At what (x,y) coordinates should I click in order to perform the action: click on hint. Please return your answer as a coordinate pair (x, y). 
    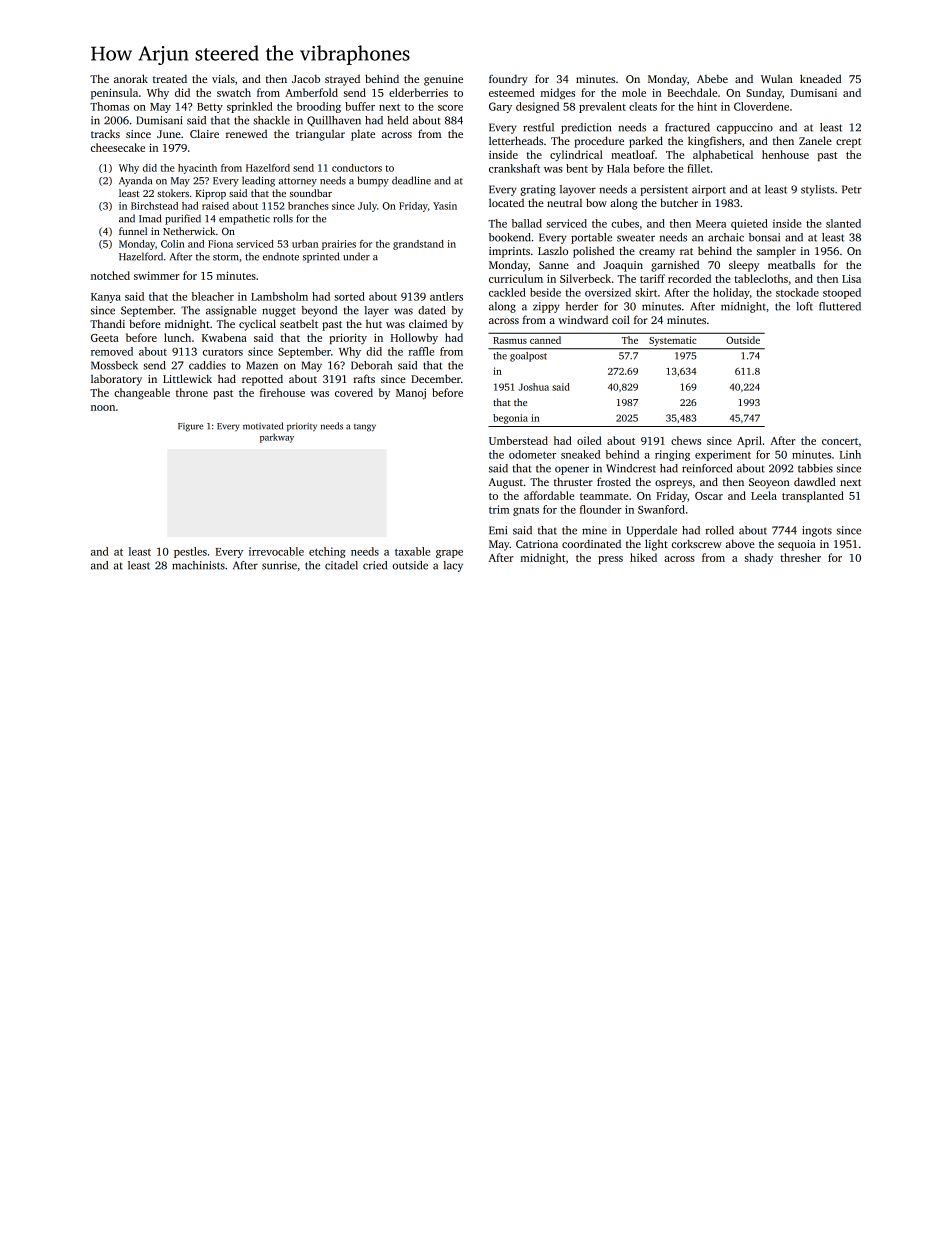
    Looking at the image, I should click on (707, 106).
